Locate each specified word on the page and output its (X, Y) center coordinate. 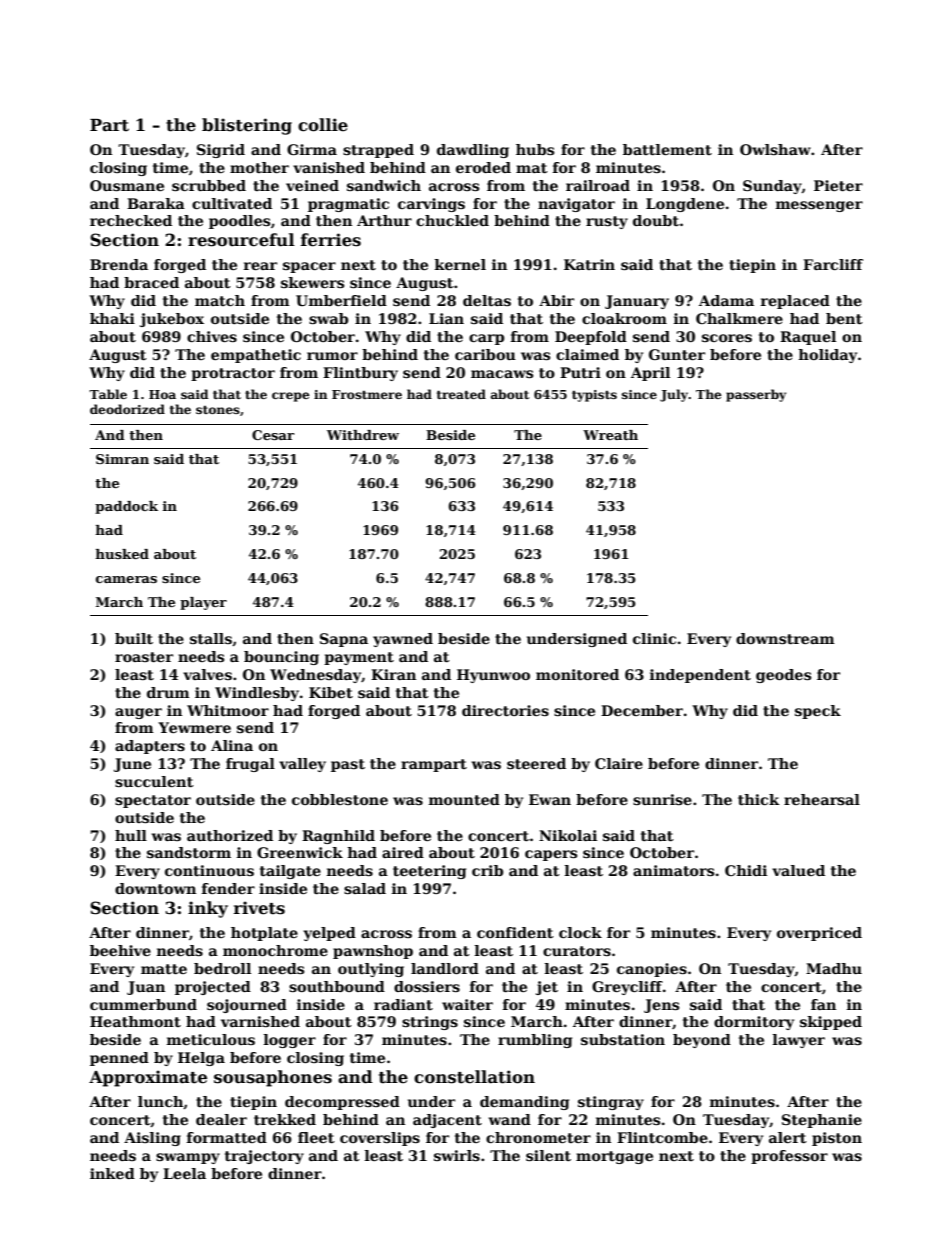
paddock (126, 507)
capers (551, 855)
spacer (309, 267)
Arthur (384, 220)
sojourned (247, 1006)
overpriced (819, 934)
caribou (485, 354)
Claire (619, 763)
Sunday (772, 187)
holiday (827, 356)
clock (580, 932)
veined (312, 185)
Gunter (677, 354)
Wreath (610, 435)
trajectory (264, 1157)
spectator (153, 801)
